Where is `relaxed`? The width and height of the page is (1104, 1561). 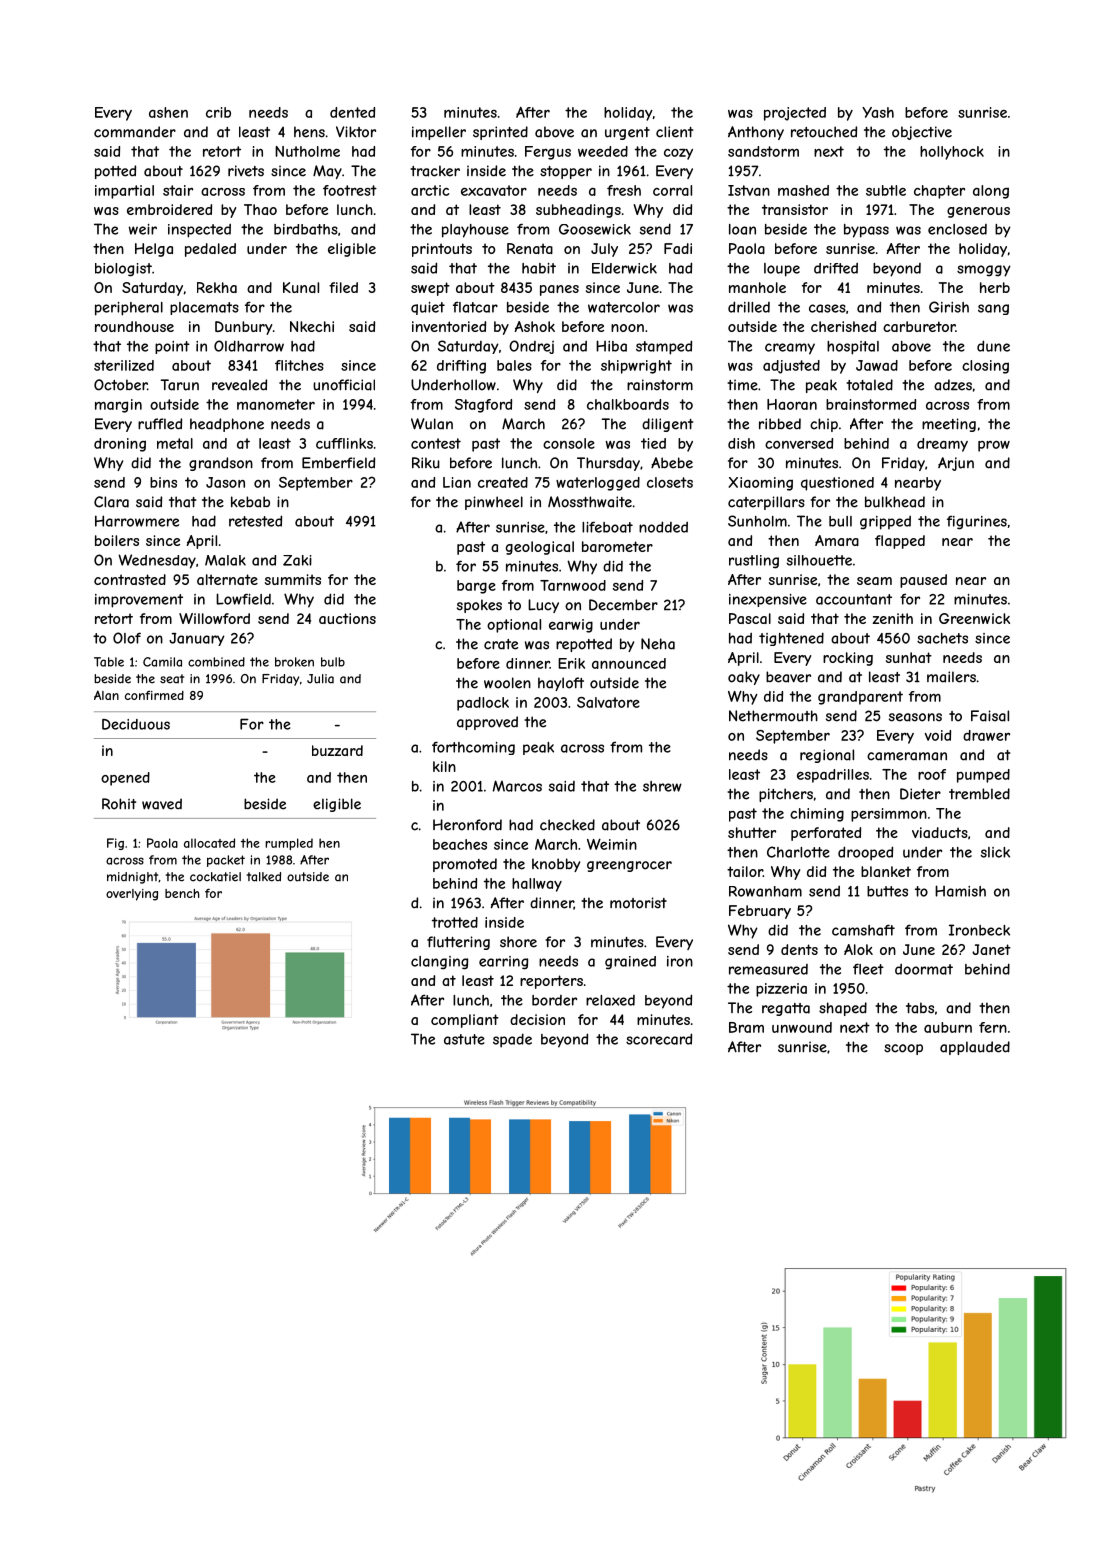 relaxed is located at coordinates (610, 1000).
